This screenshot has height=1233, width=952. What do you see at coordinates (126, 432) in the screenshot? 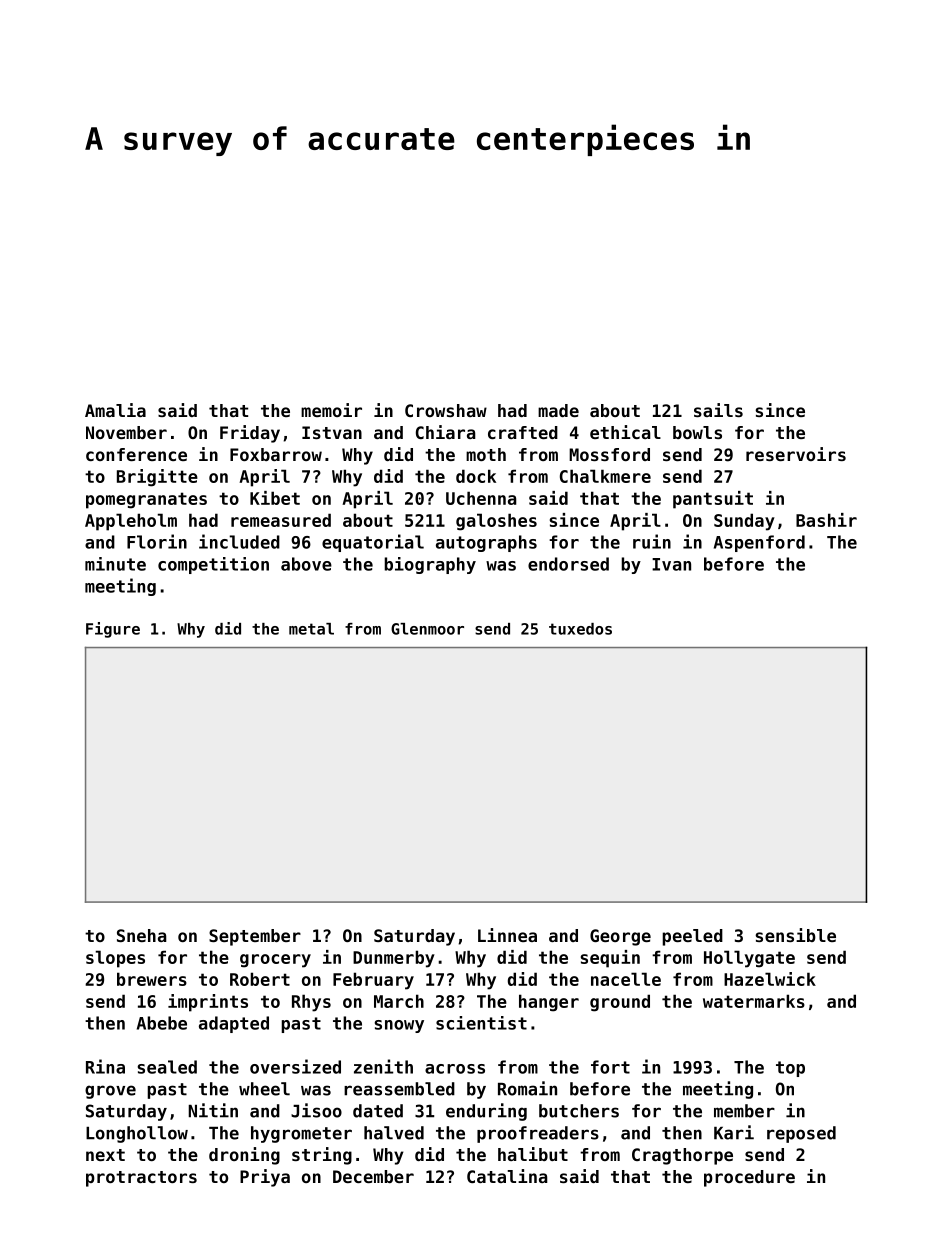
I see `November` at bounding box center [126, 432].
